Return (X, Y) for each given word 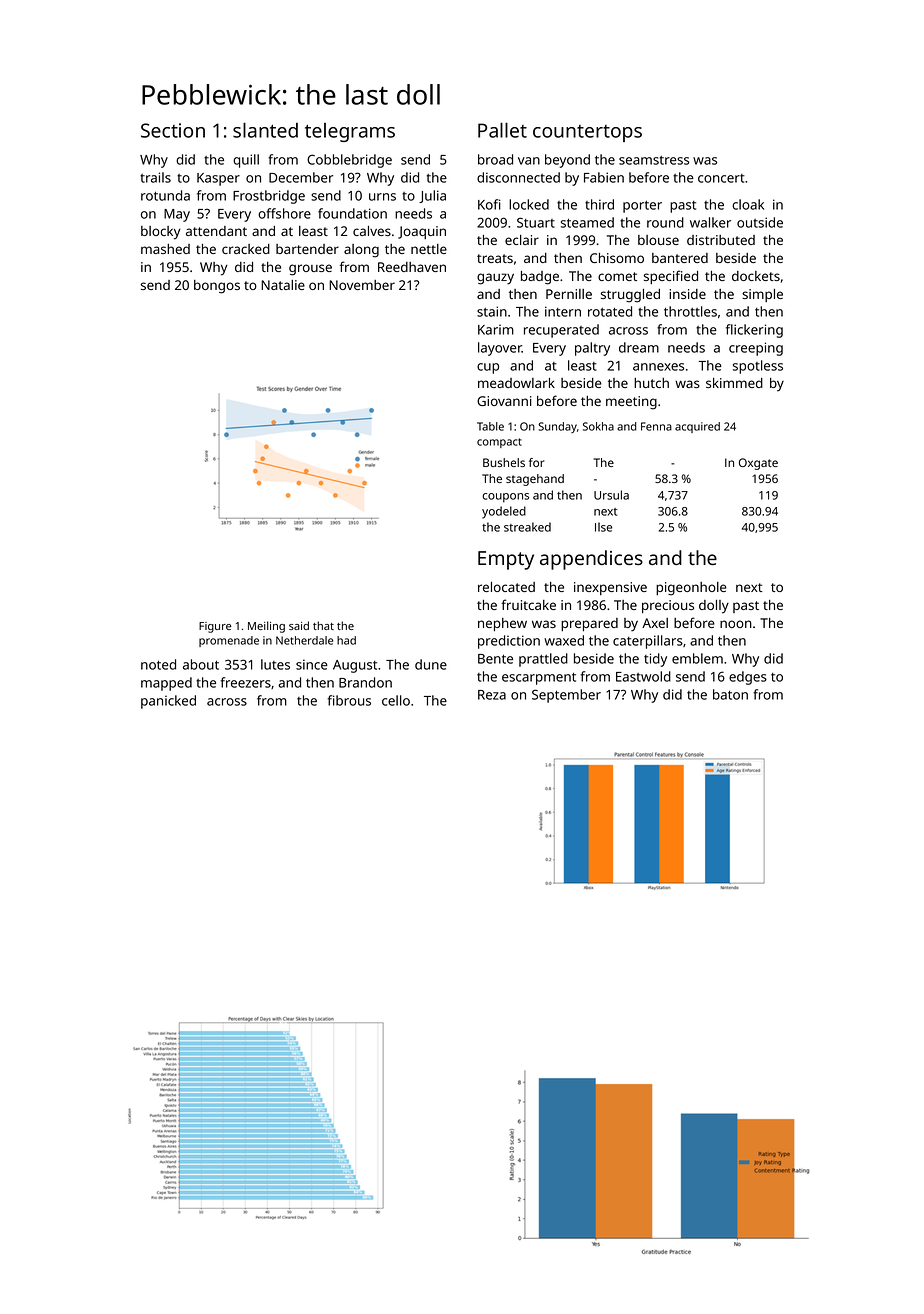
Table (490, 426)
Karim (496, 330)
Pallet (502, 130)
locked (529, 204)
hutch (651, 383)
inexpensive (610, 588)
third (599, 204)
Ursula (611, 495)
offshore (284, 213)
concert (721, 178)
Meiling (266, 627)
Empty (506, 560)
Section (173, 130)
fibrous (349, 700)
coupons (505, 498)
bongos (217, 287)
